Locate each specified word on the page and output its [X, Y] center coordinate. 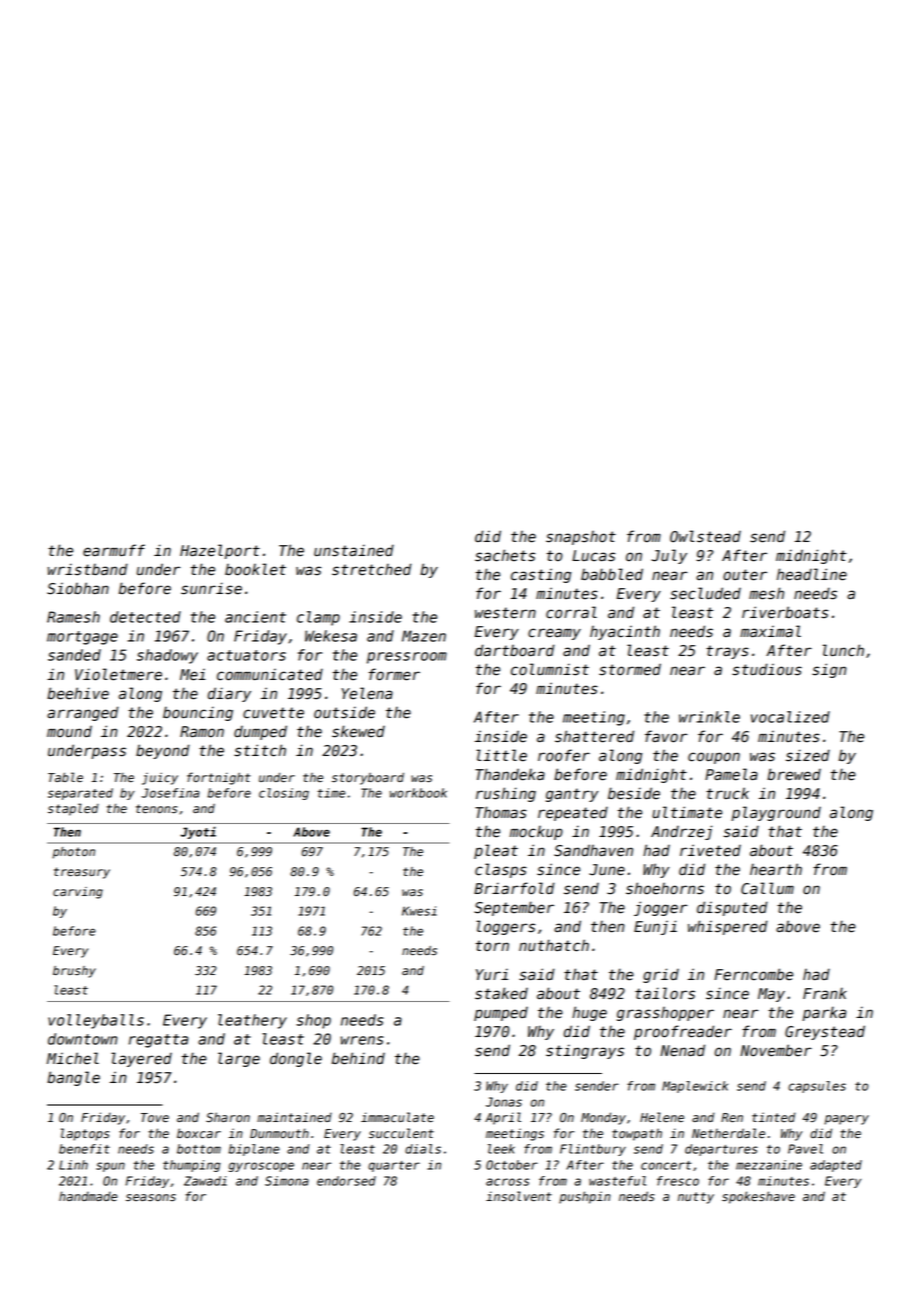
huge [589, 1013]
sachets [505, 555]
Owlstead [705, 536]
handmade [88, 1196]
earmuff [114, 550]
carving [78, 893]
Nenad [682, 1050]
